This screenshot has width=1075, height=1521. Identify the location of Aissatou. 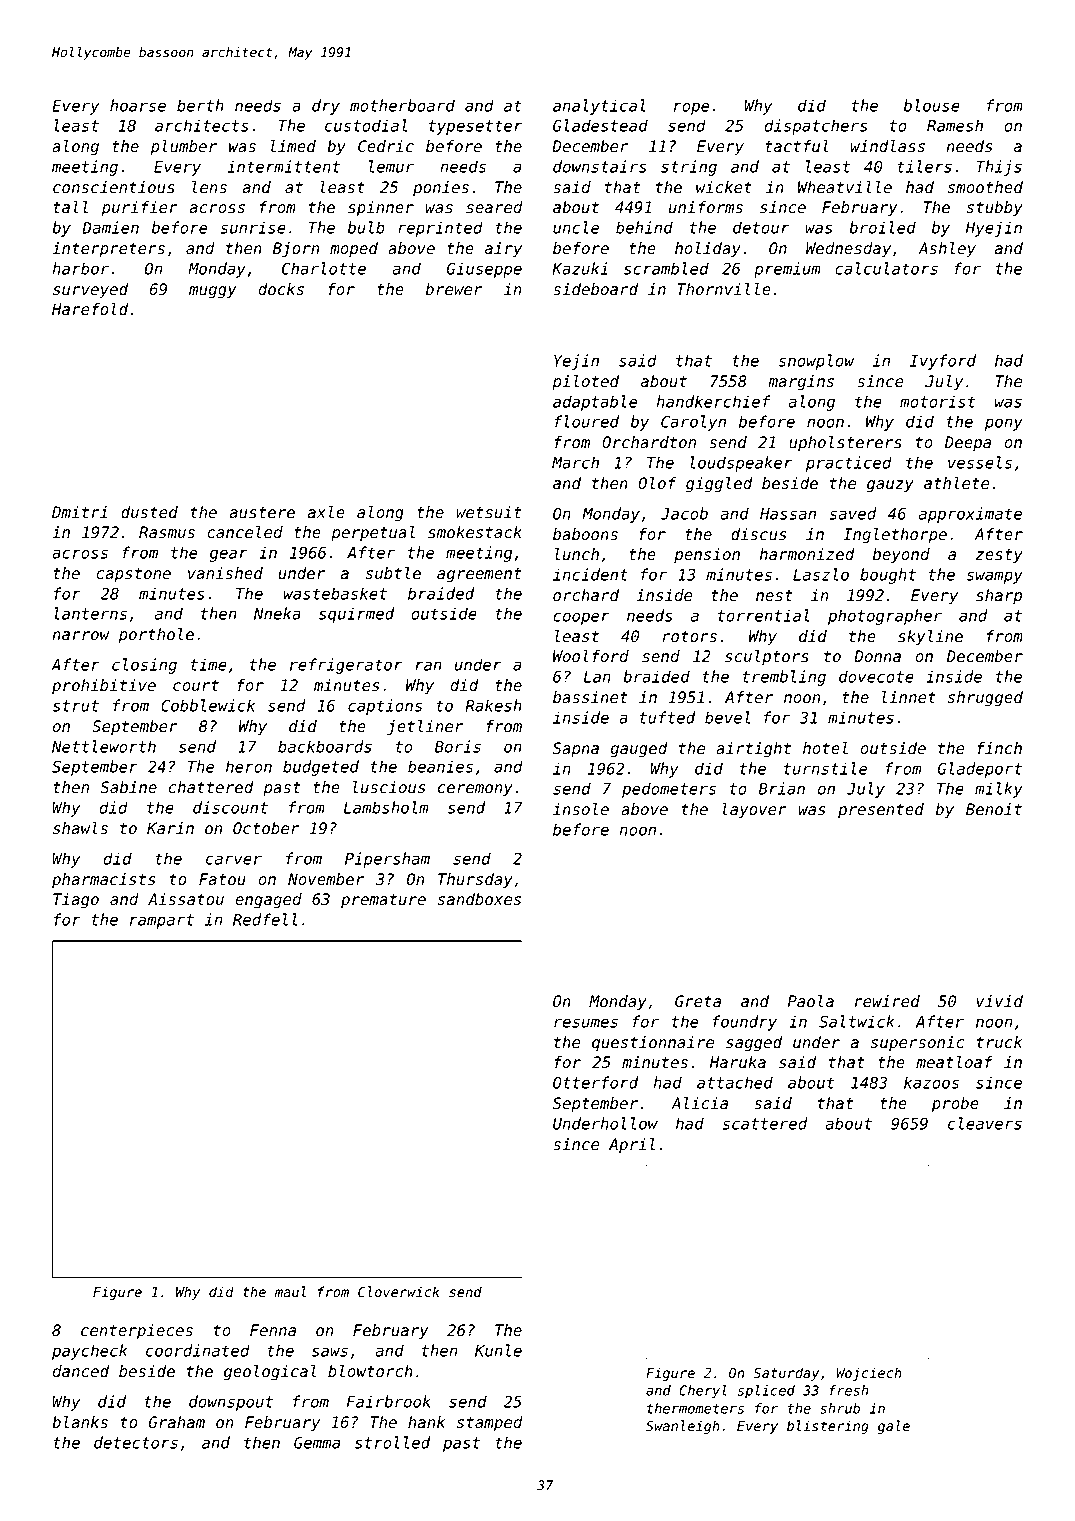
(186, 899).
